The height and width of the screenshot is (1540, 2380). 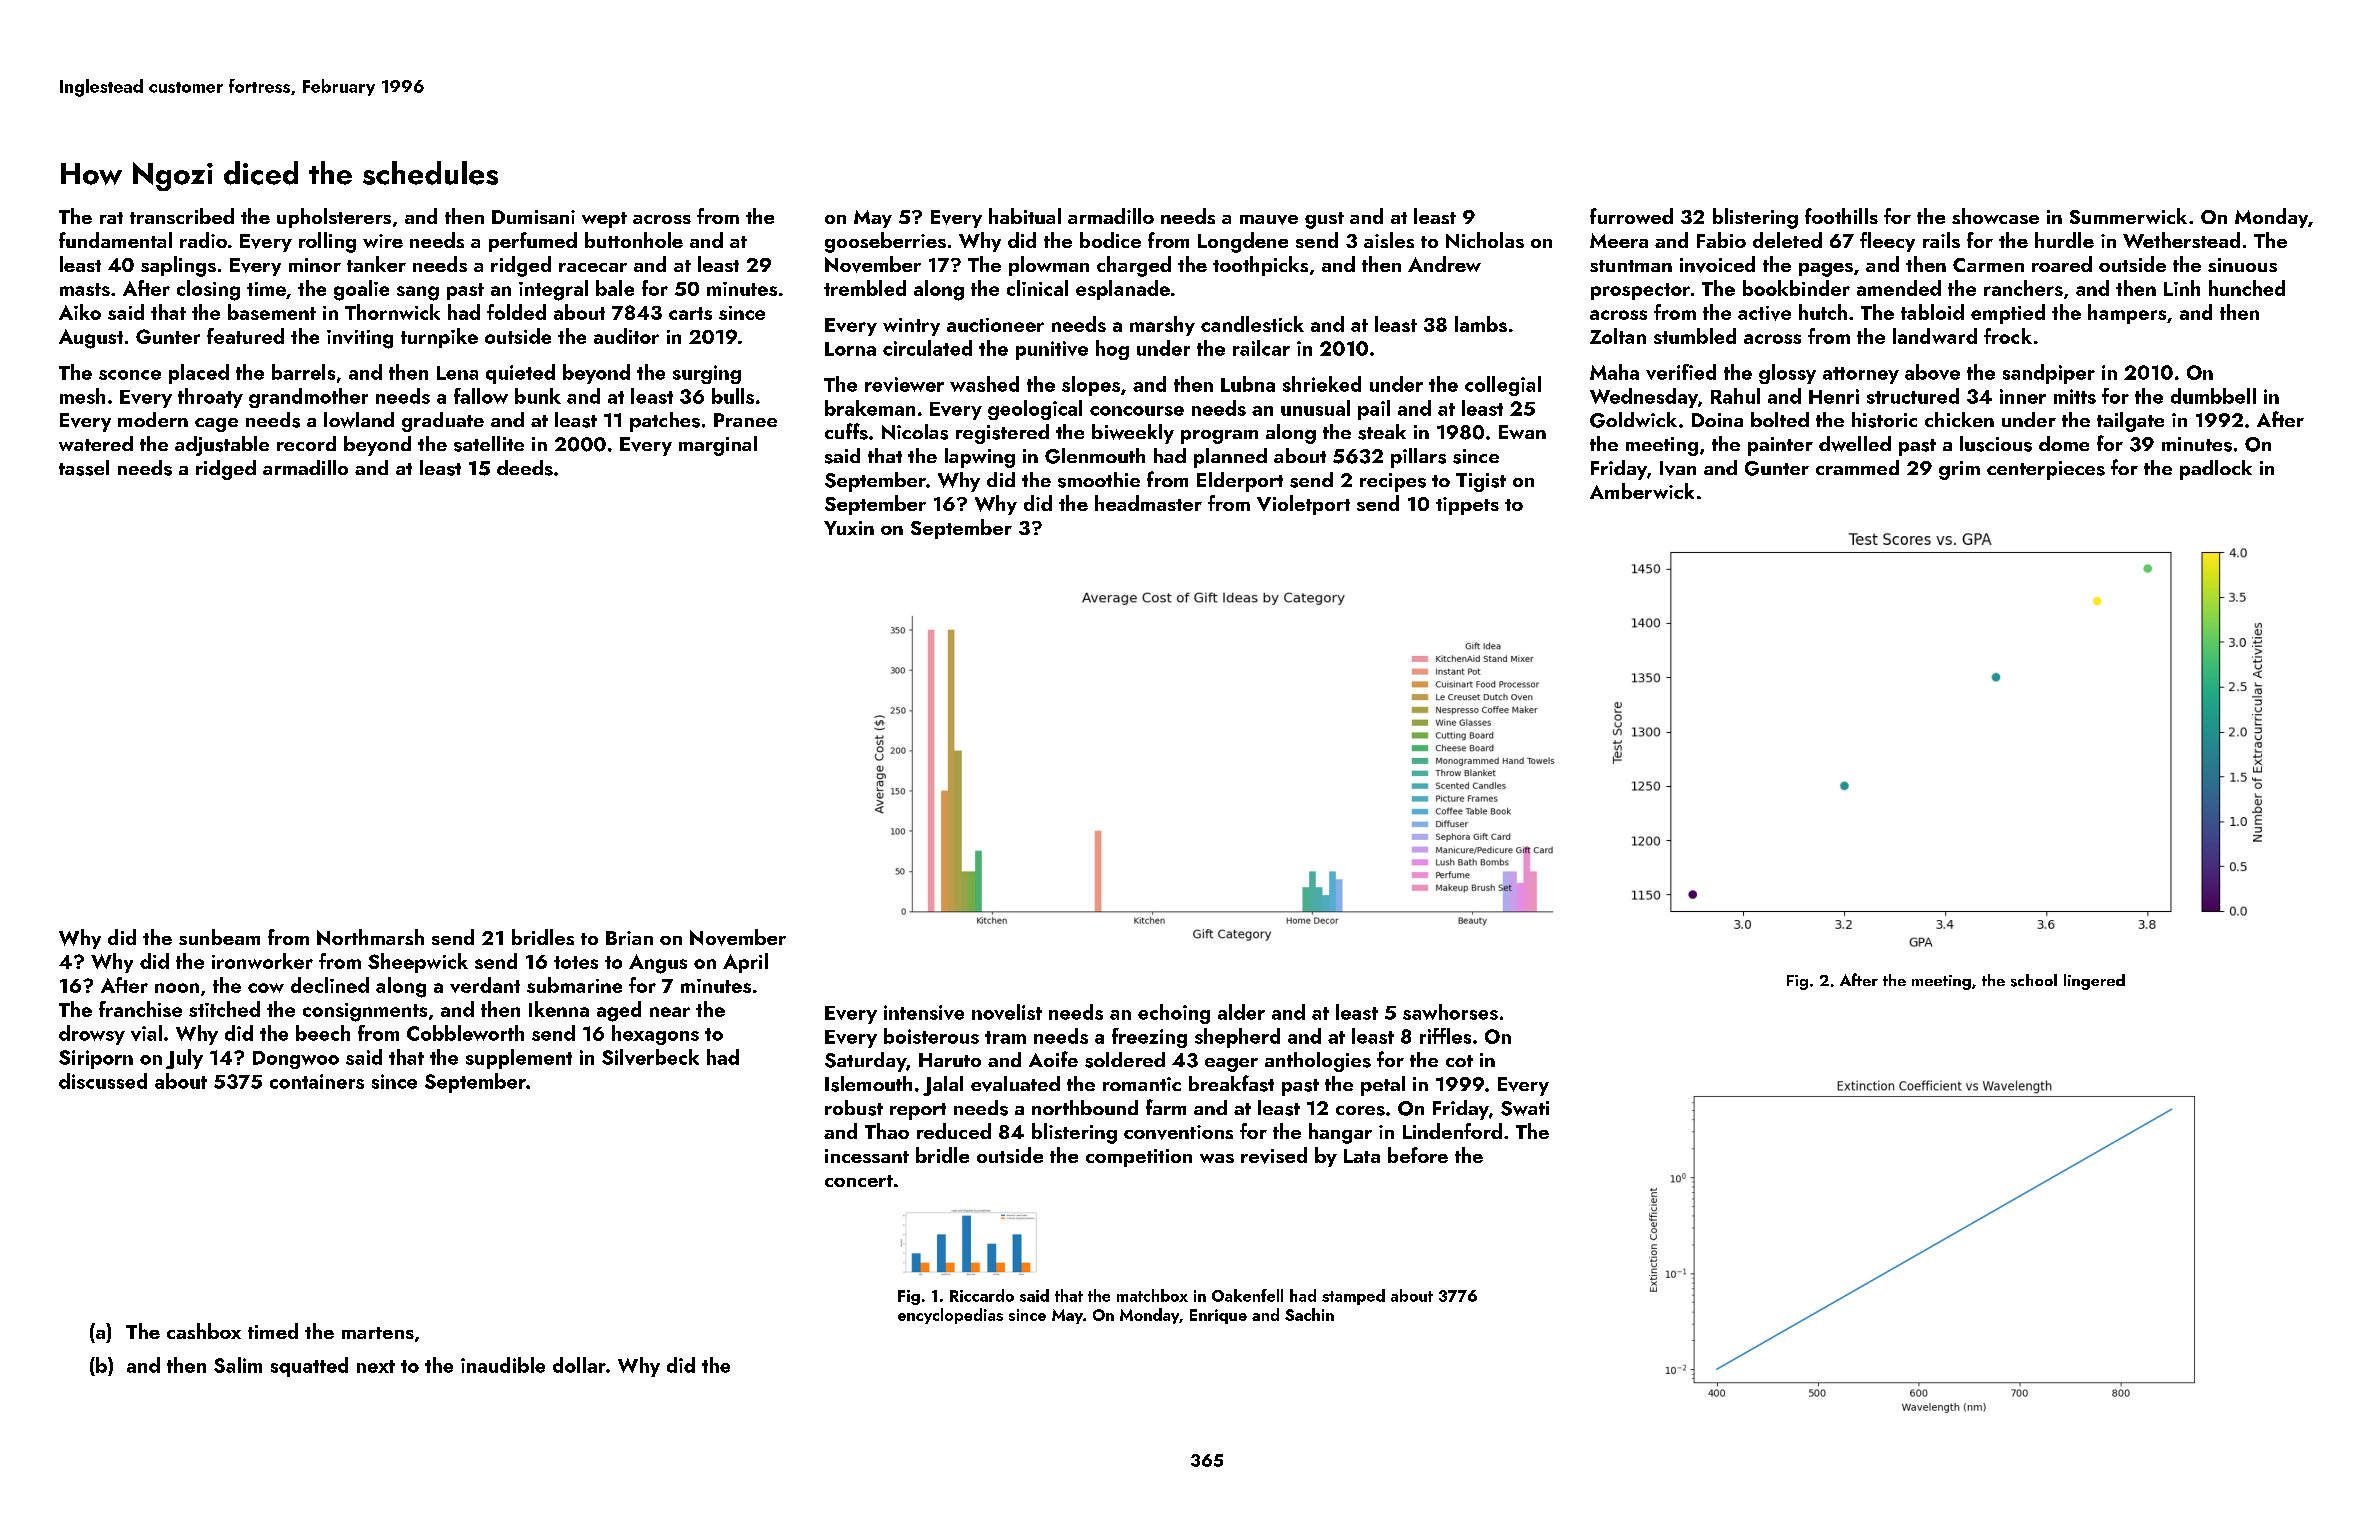 I want to click on upholsterers, so click(x=334, y=218).
